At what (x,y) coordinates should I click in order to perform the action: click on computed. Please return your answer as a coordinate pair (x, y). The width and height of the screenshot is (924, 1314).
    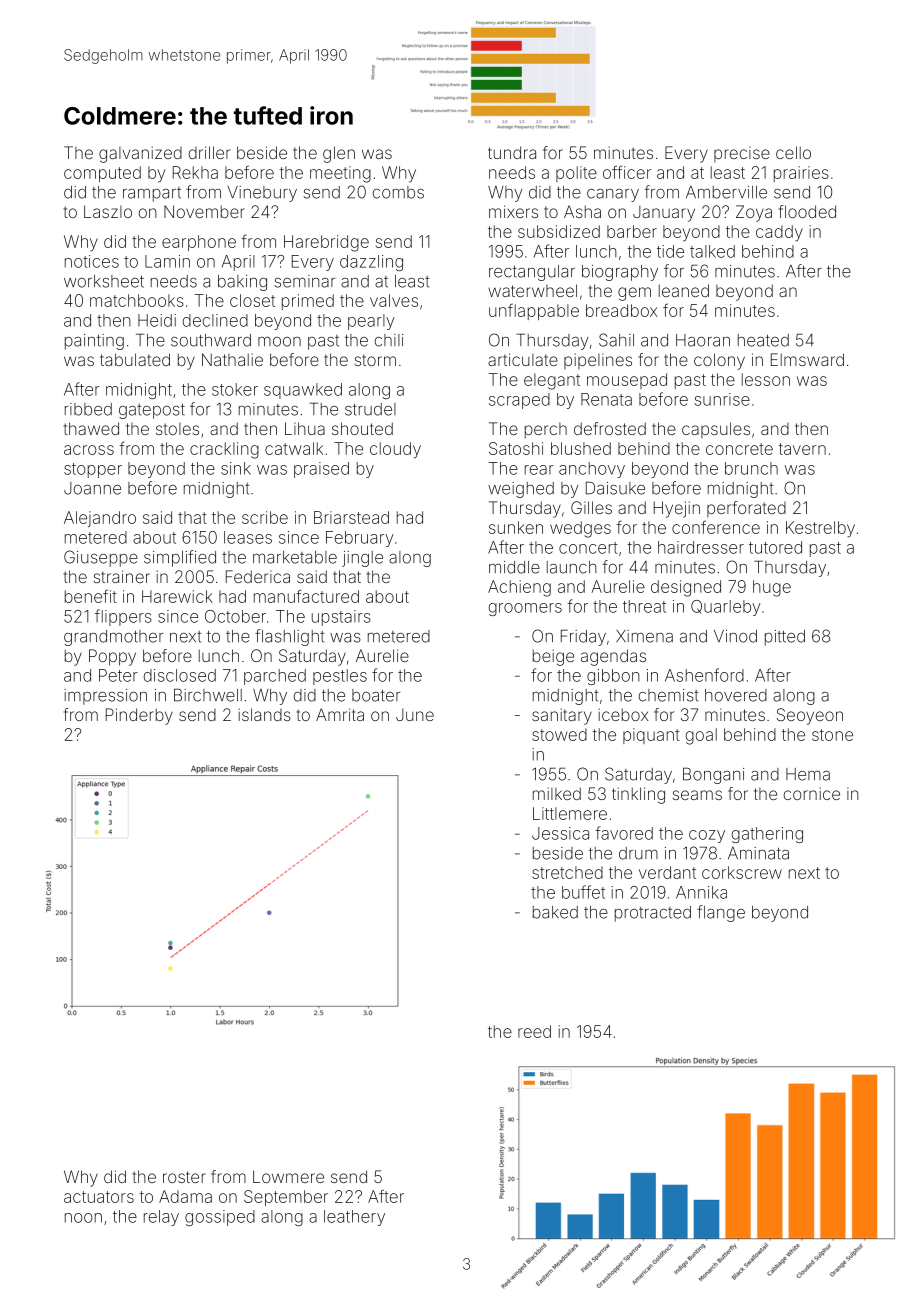
    Looking at the image, I should click on (102, 174).
